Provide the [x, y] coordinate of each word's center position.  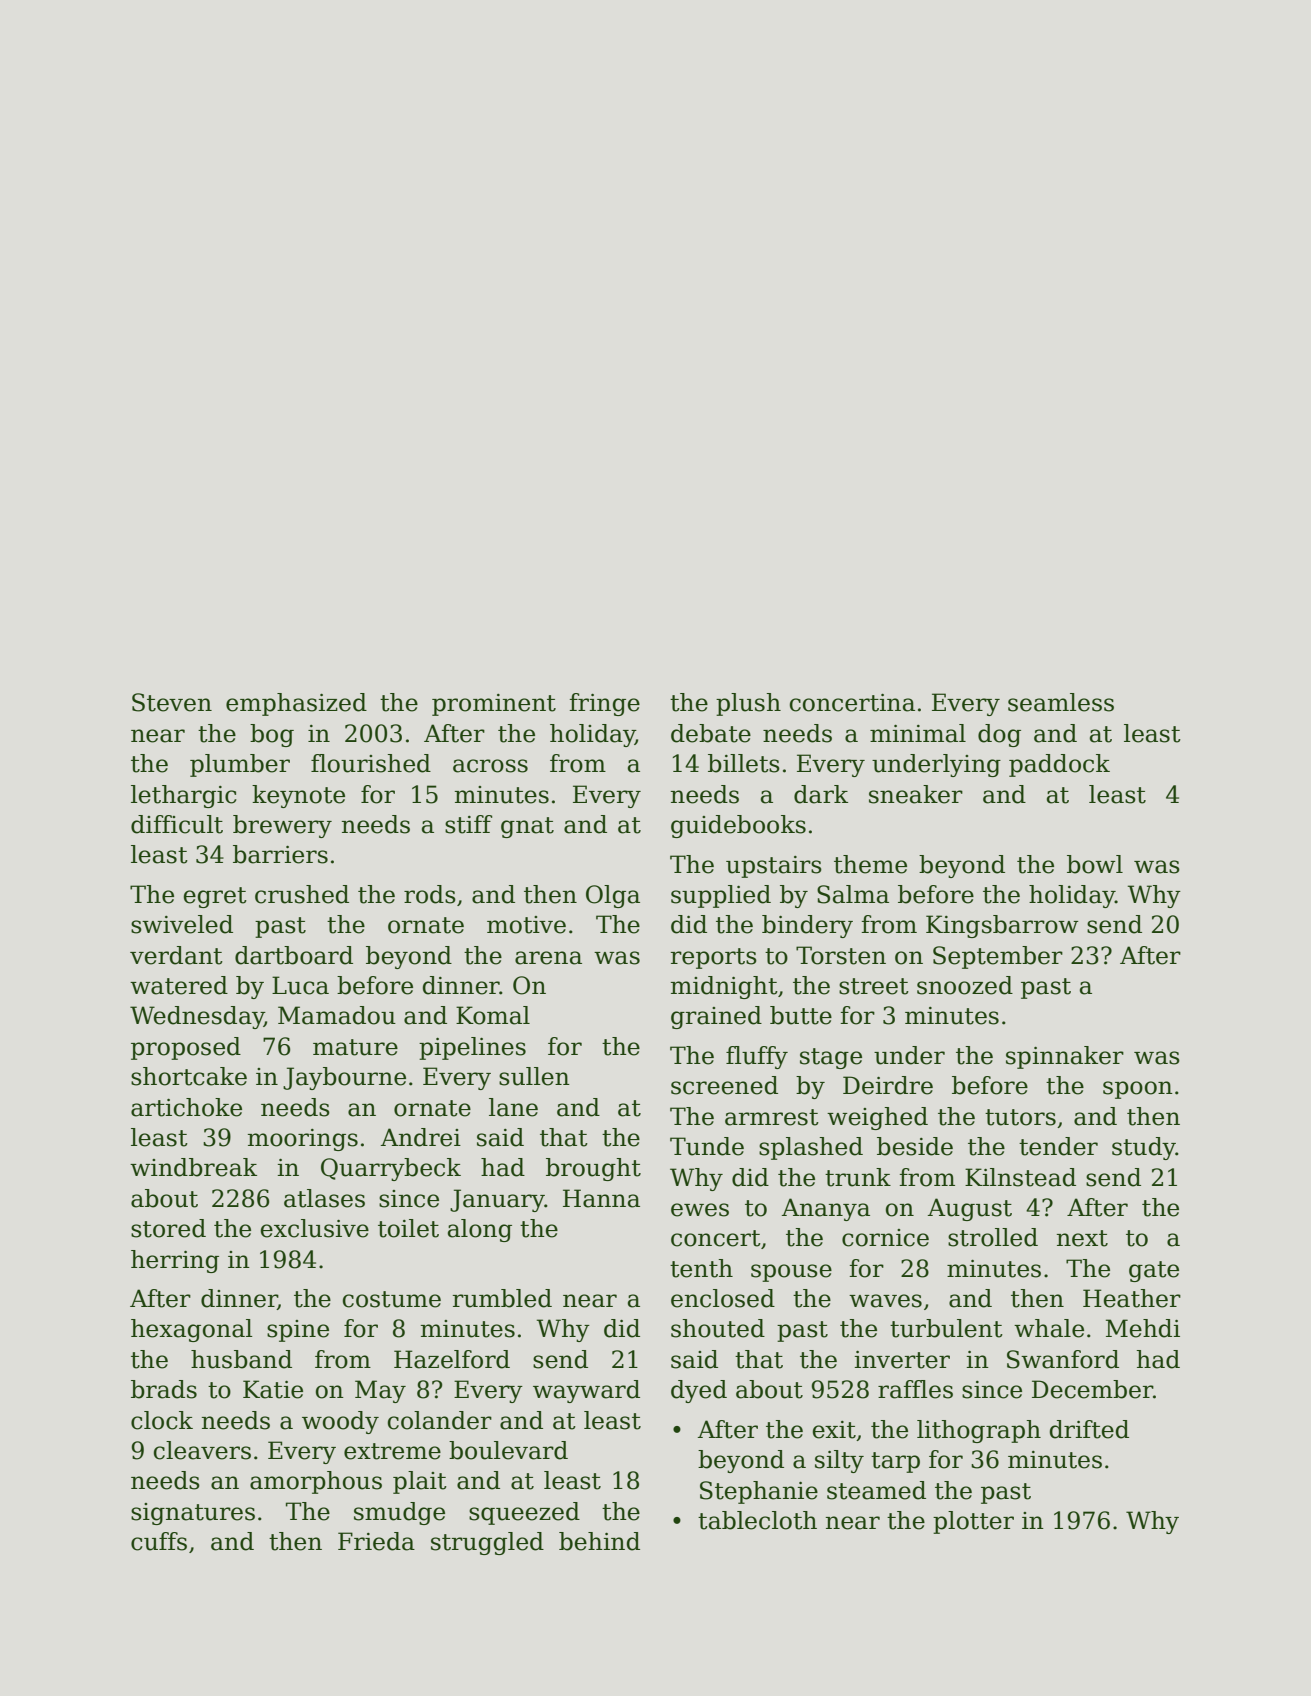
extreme [392, 1451]
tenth [701, 1268]
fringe [605, 704]
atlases [324, 1198]
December [1092, 1389]
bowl [1095, 864]
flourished [371, 763]
